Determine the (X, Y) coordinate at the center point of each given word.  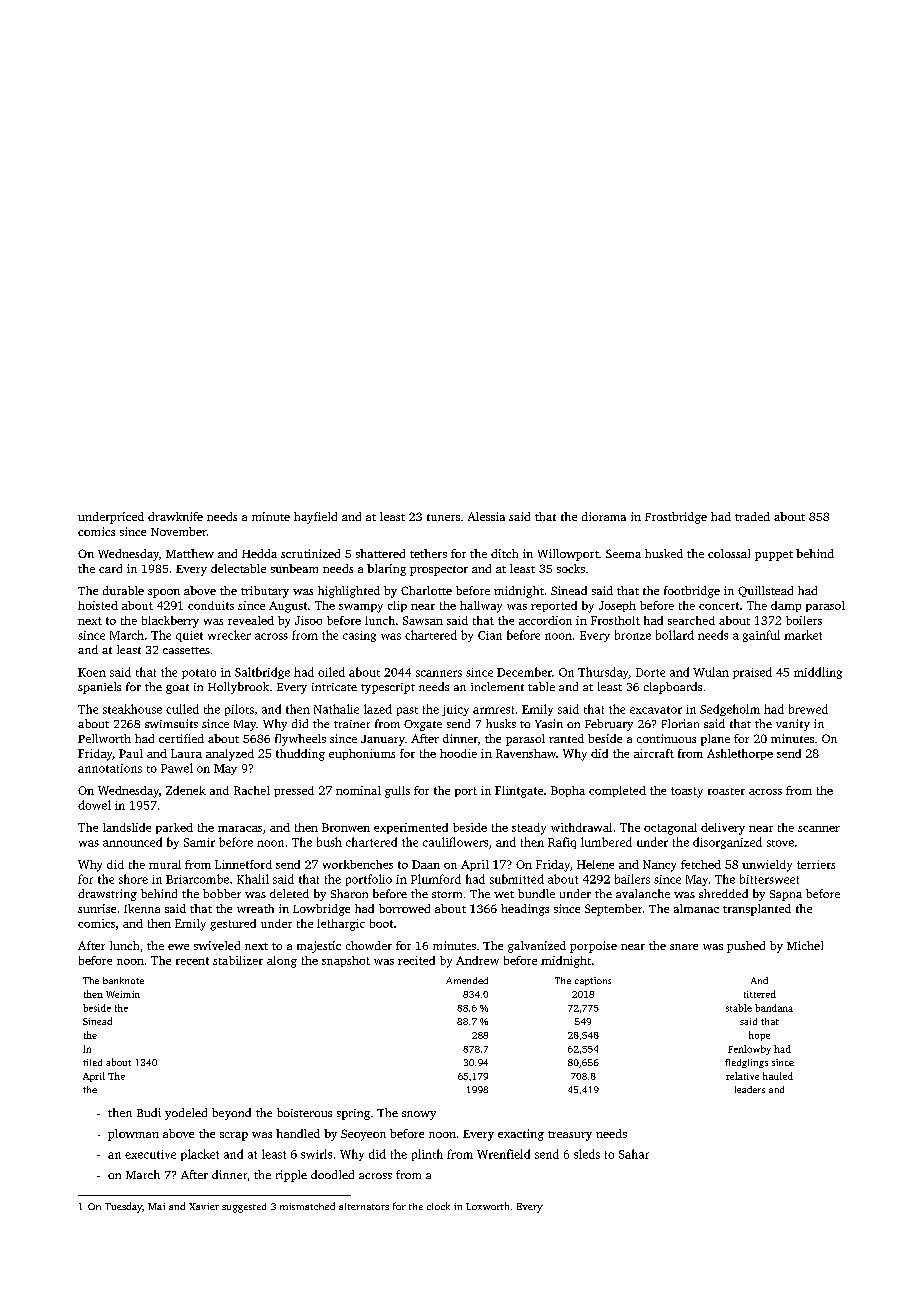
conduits (211, 605)
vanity (793, 725)
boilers (804, 620)
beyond (231, 1114)
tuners (443, 517)
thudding (300, 755)
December (524, 672)
